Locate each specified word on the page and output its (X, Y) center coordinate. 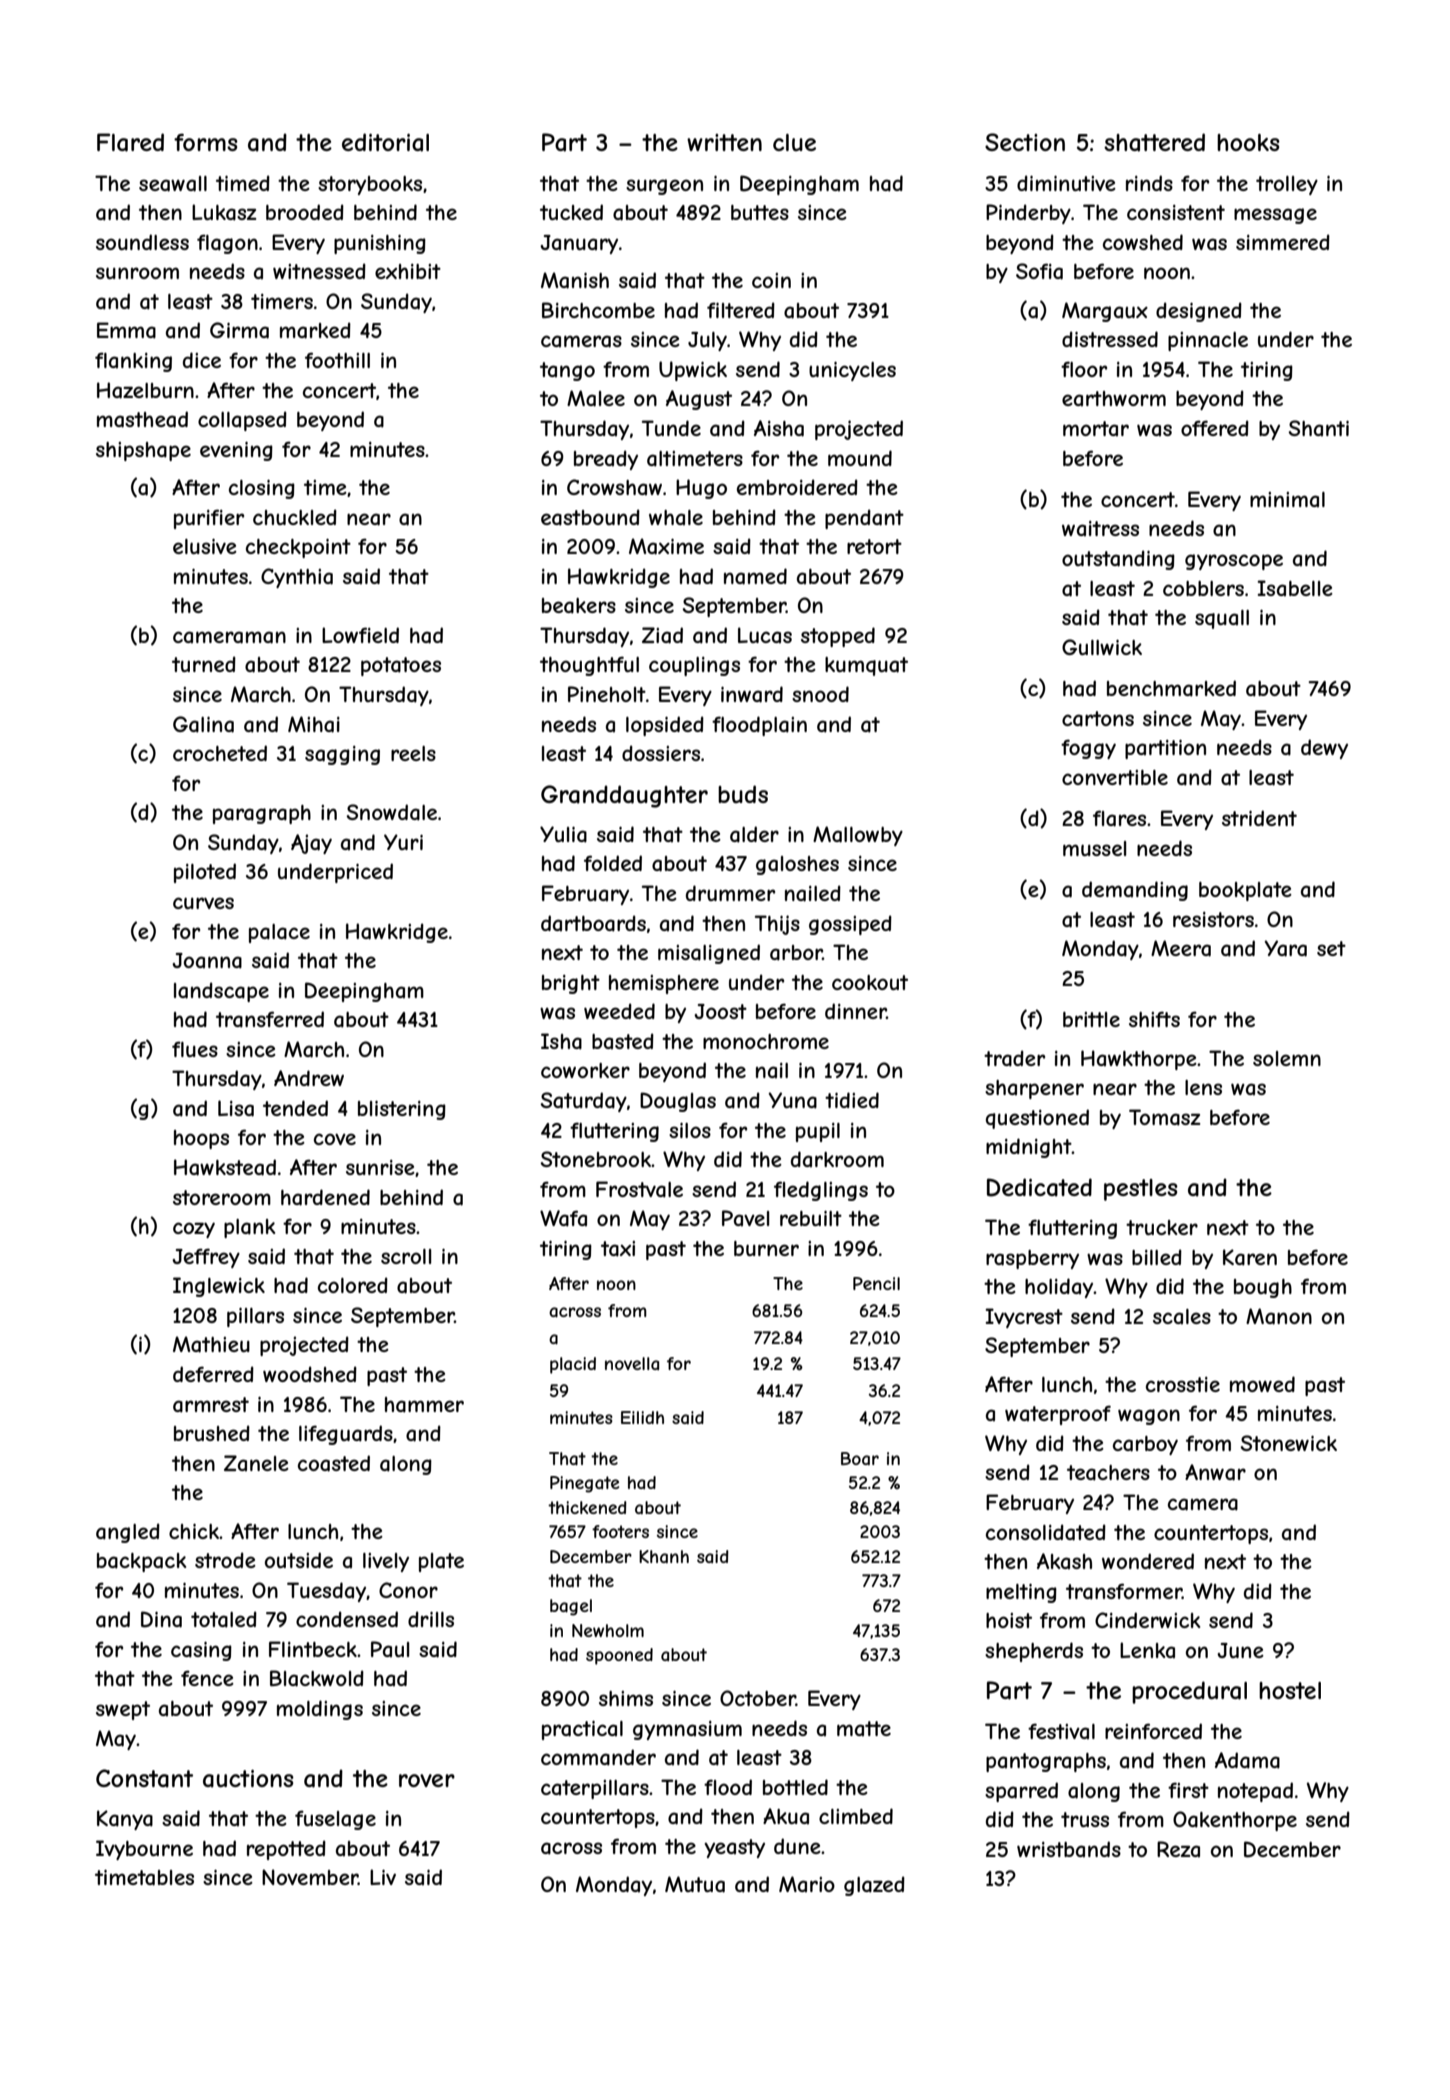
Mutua (695, 1884)
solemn (1287, 1058)
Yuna (792, 1100)
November (310, 1877)
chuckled (295, 517)
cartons (1098, 719)
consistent (1176, 212)
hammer (424, 1405)
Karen (1250, 1257)
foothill (337, 360)
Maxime (666, 546)
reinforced (1153, 1731)
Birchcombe (598, 310)
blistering (402, 1110)
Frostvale (639, 1189)
